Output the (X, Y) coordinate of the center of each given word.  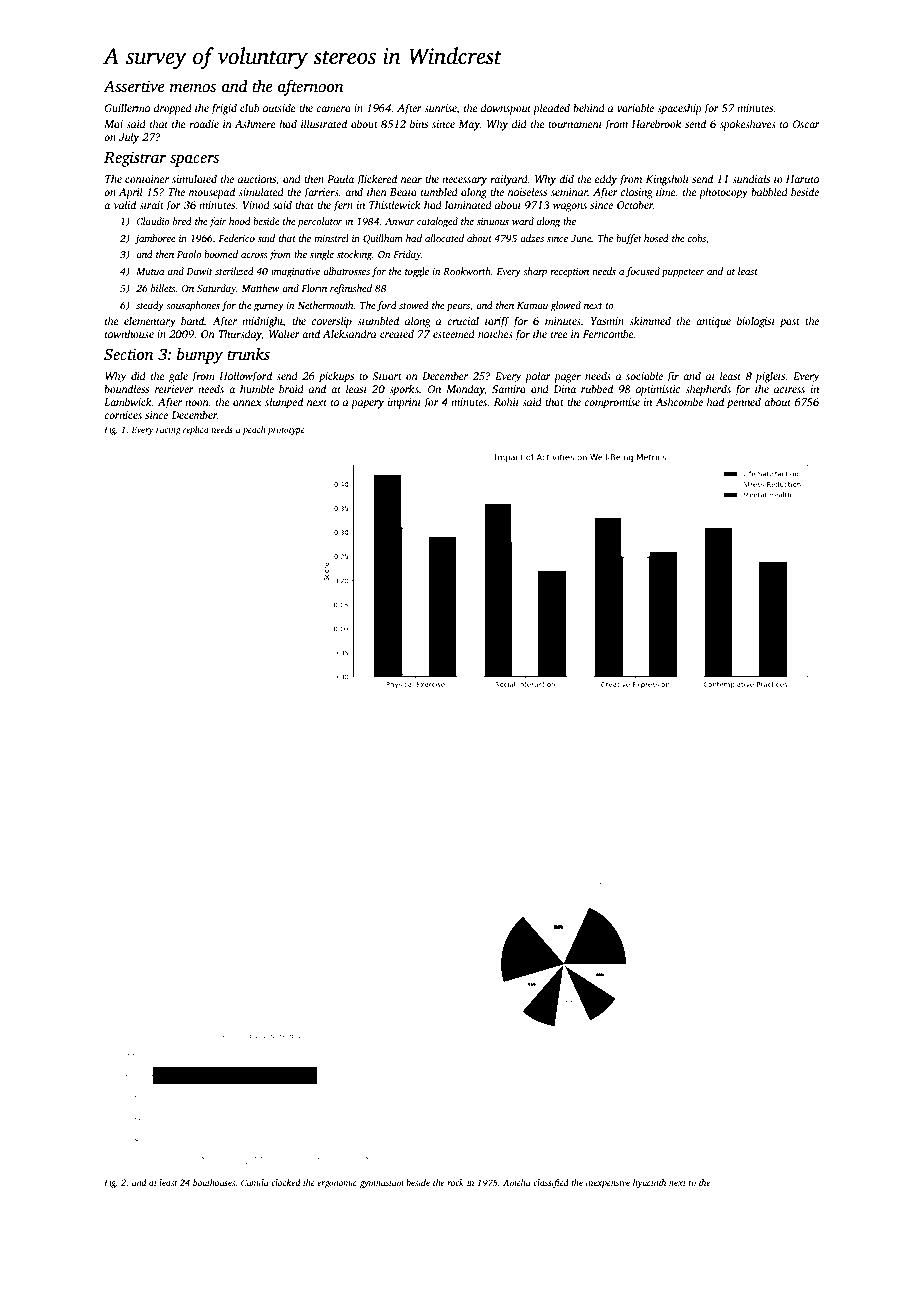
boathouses (214, 1182)
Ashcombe (679, 401)
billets (163, 288)
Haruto (802, 179)
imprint (404, 403)
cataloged (437, 222)
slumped (284, 403)
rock (455, 1182)
